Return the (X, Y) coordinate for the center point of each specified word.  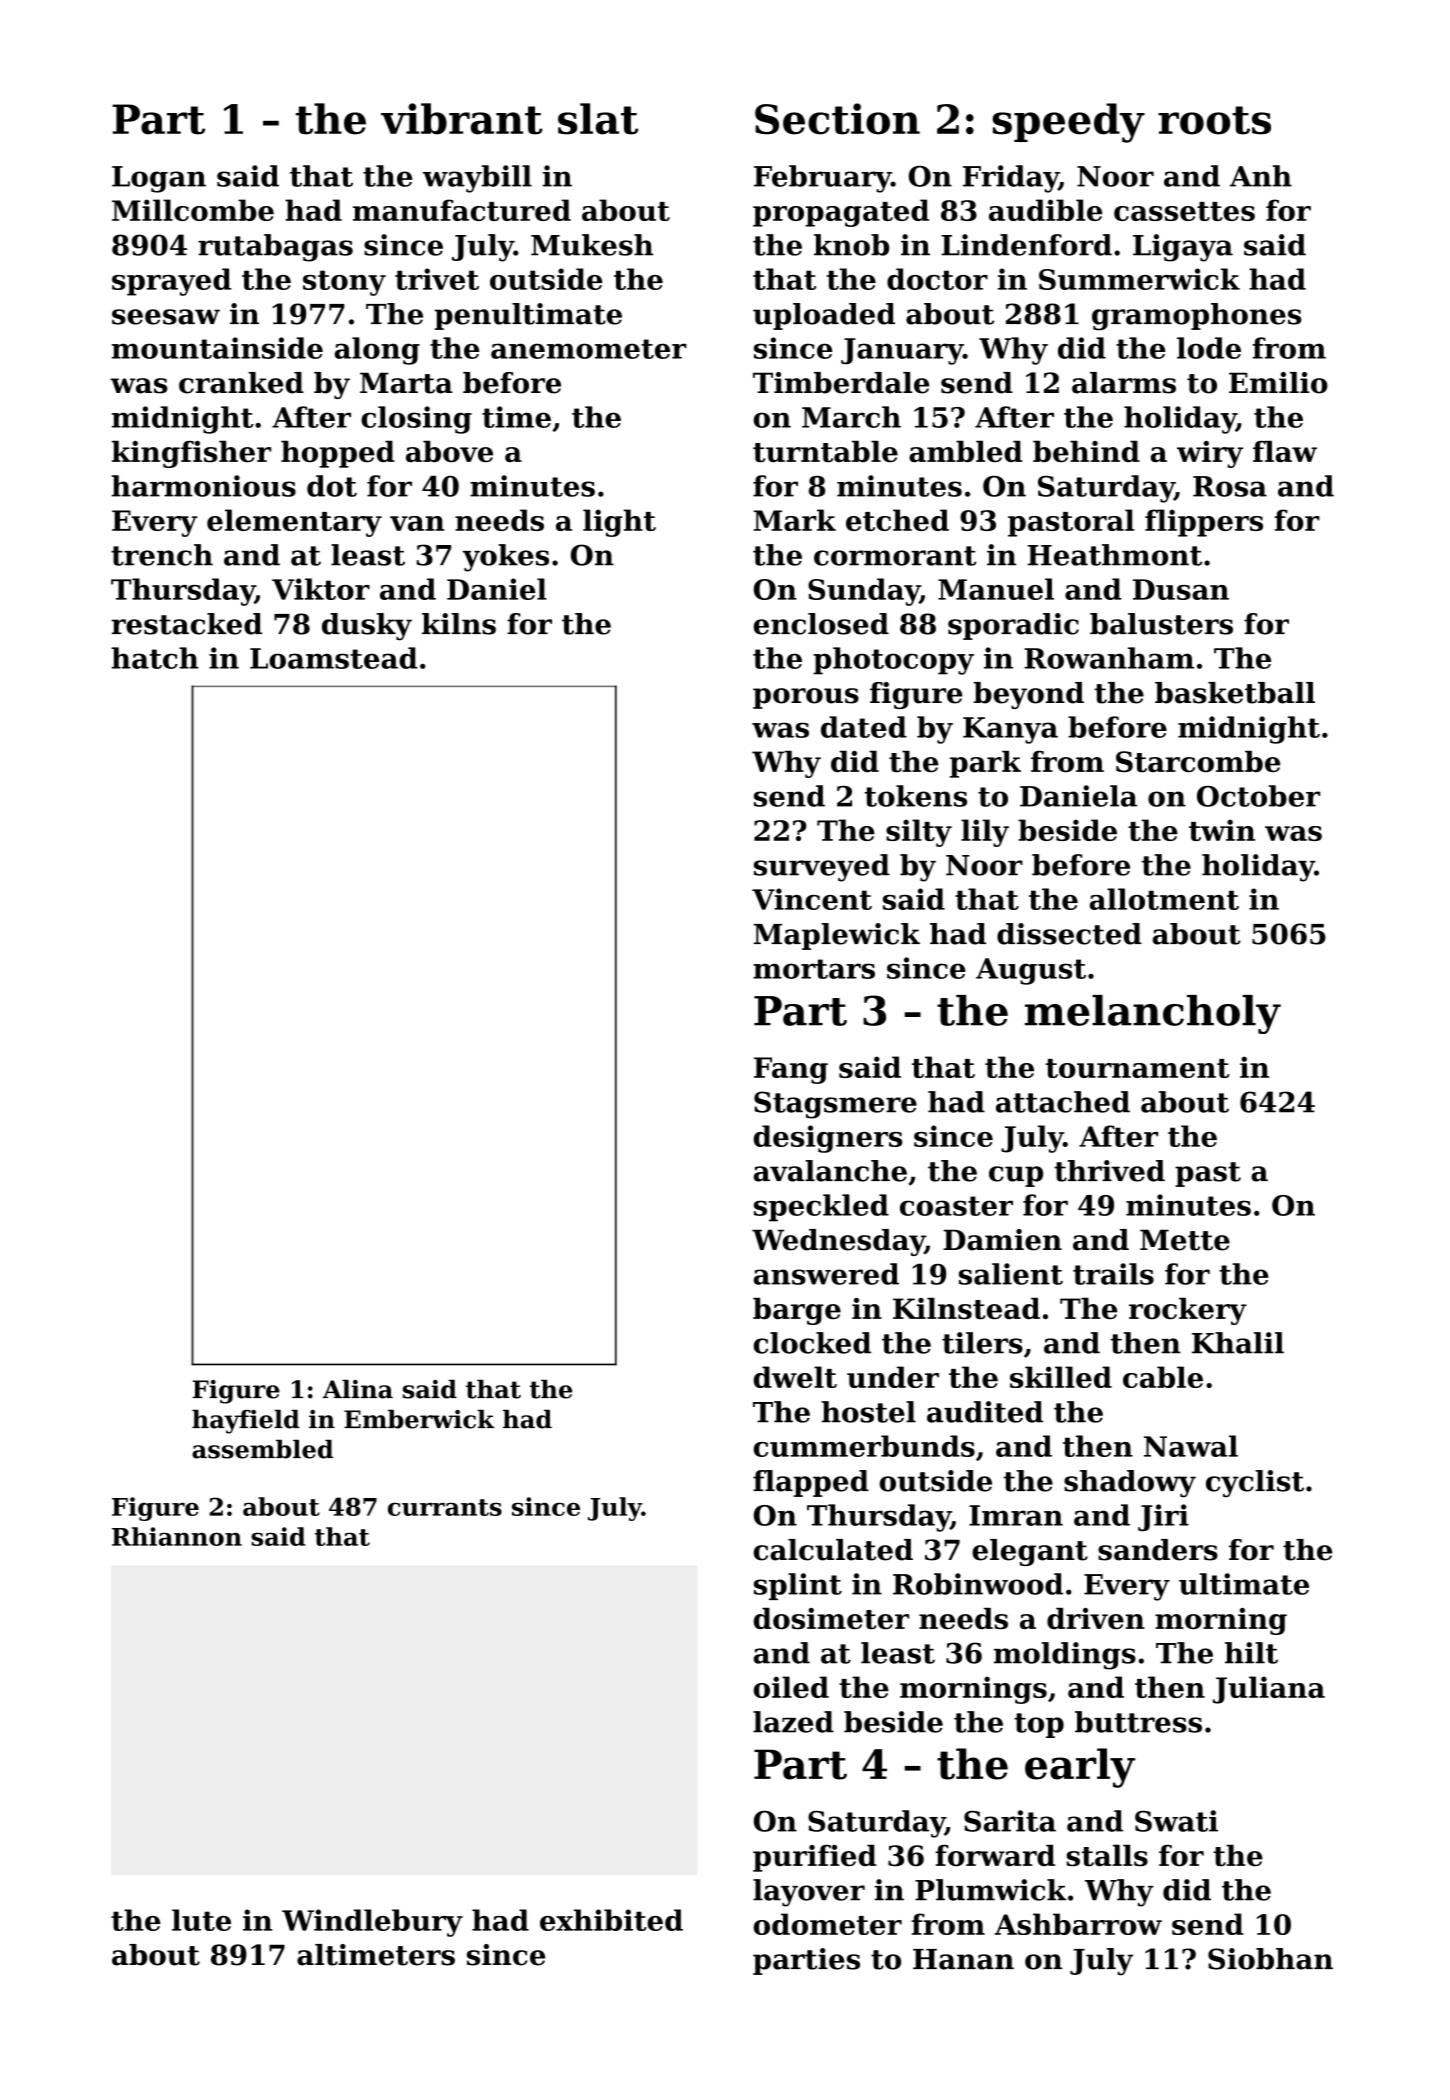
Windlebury (372, 1923)
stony (344, 283)
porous (806, 698)
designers (828, 1139)
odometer (828, 1924)
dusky (367, 627)
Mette (1185, 1240)
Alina (358, 1389)
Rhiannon (177, 1536)
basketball (1235, 693)
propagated (841, 213)
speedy (1068, 123)
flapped (811, 1483)
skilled (1061, 1377)
